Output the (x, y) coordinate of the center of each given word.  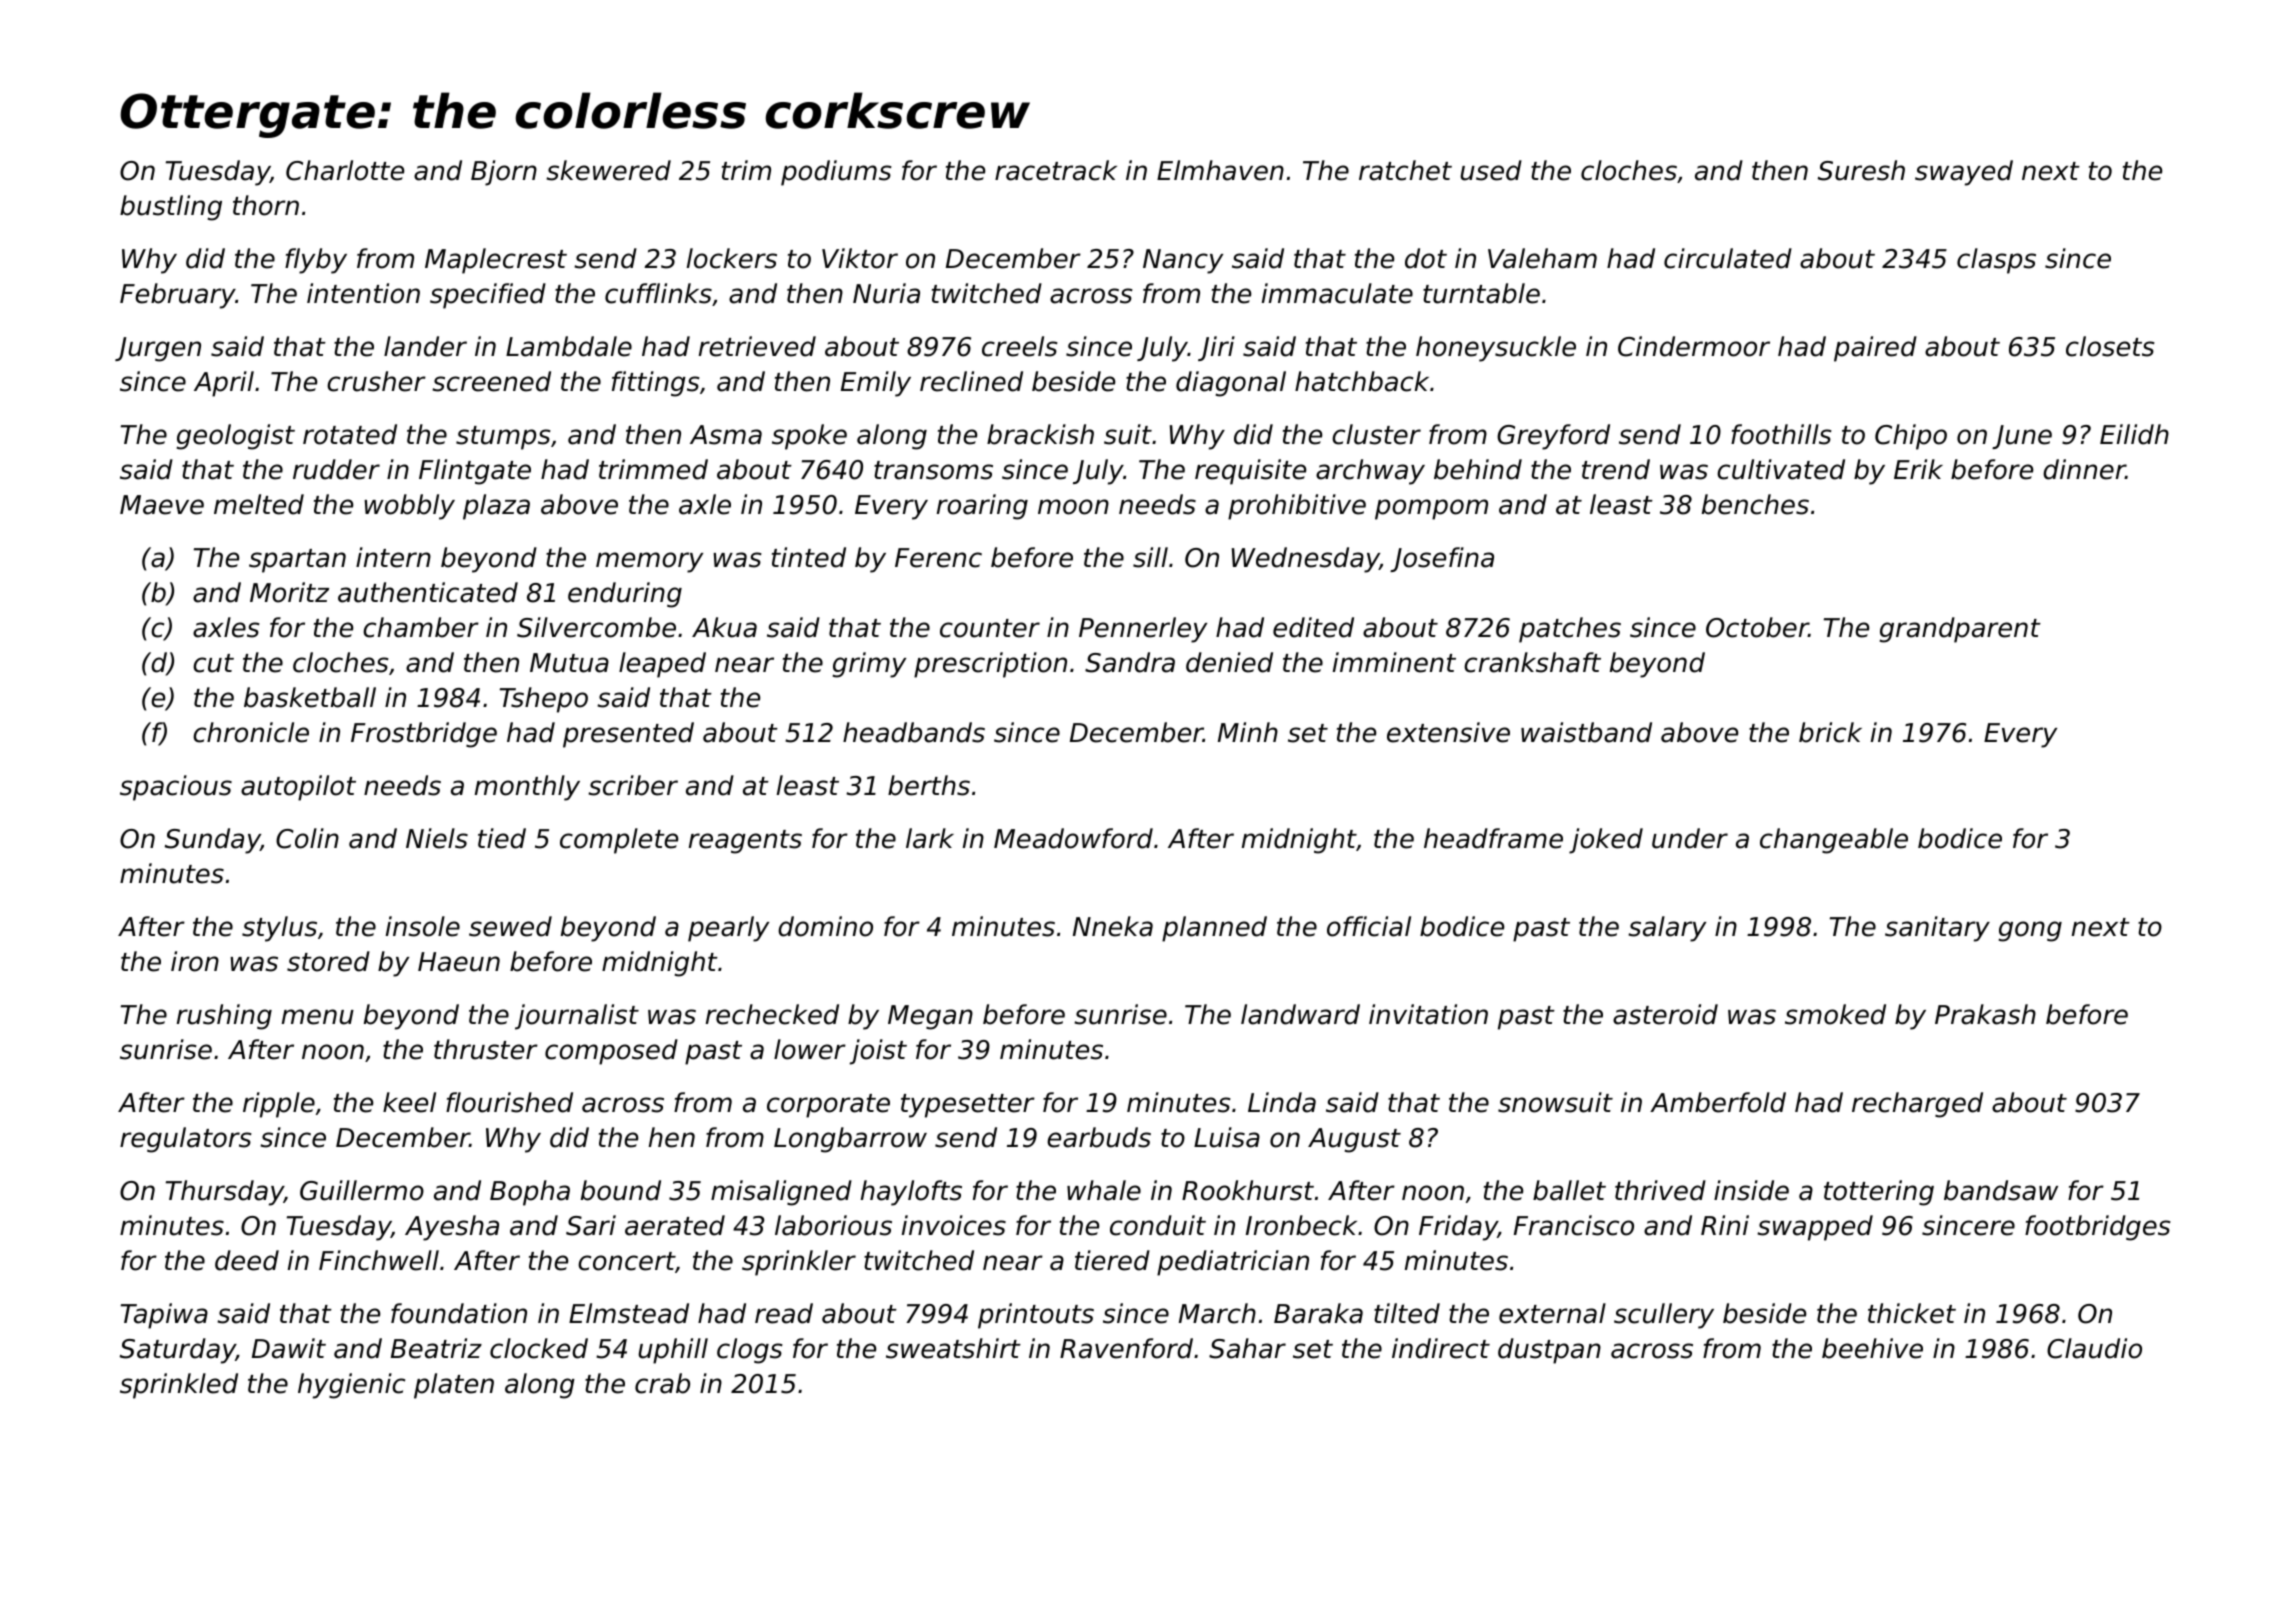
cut (213, 663)
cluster (1376, 434)
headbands (914, 732)
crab (662, 1383)
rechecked (772, 1014)
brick (1830, 732)
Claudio (2094, 1348)
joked (1606, 841)
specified (488, 296)
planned (1214, 929)
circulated (1728, 258)
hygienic (351, 1386)
